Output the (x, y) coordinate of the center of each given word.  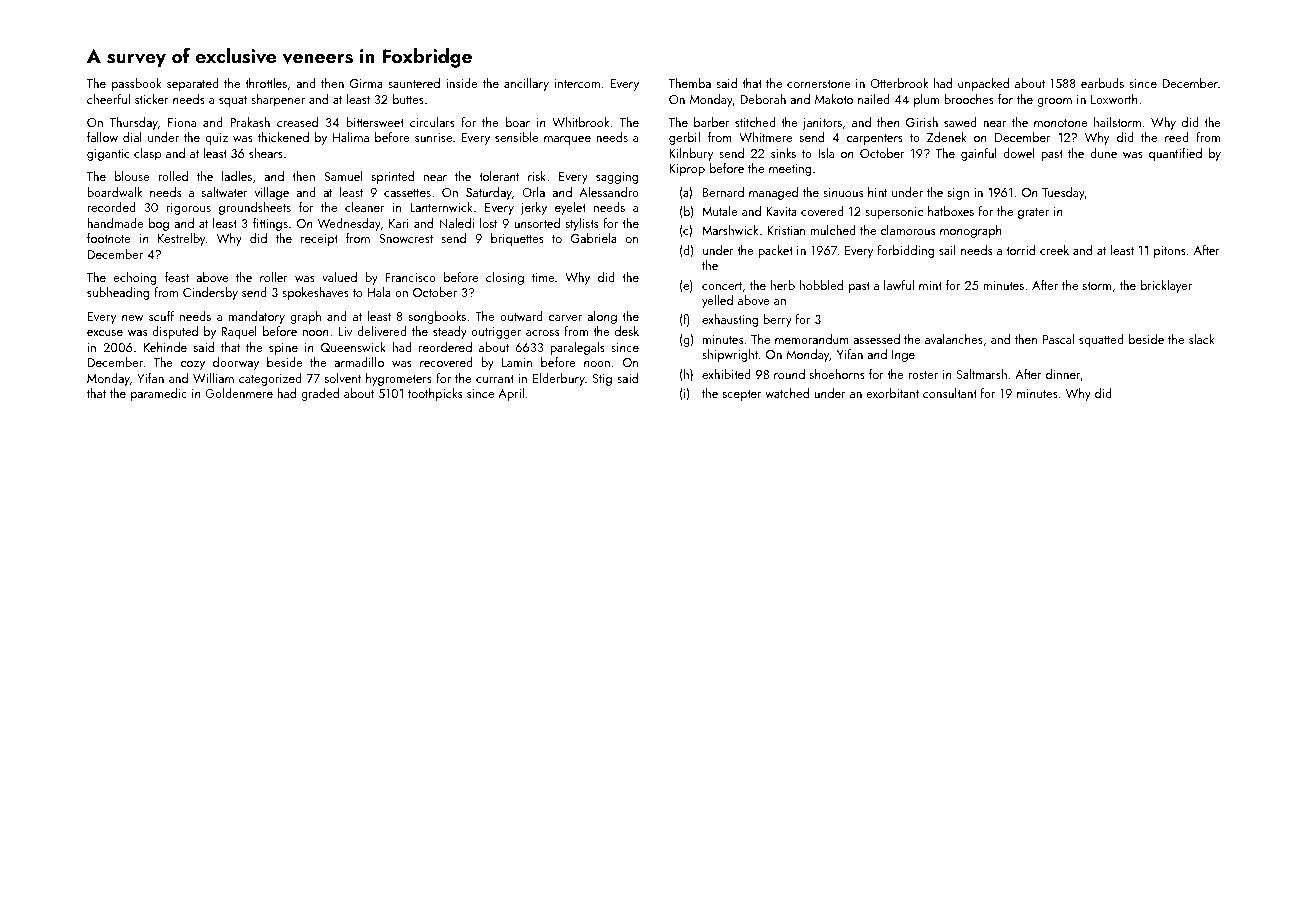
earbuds (1102, 83)
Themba (690, 83)
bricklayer (1166, 286)
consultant (950, 393)
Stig (602, 380)
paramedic (159, 394)
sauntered (414, 83)
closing (505, 278)
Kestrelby (181, 239)
